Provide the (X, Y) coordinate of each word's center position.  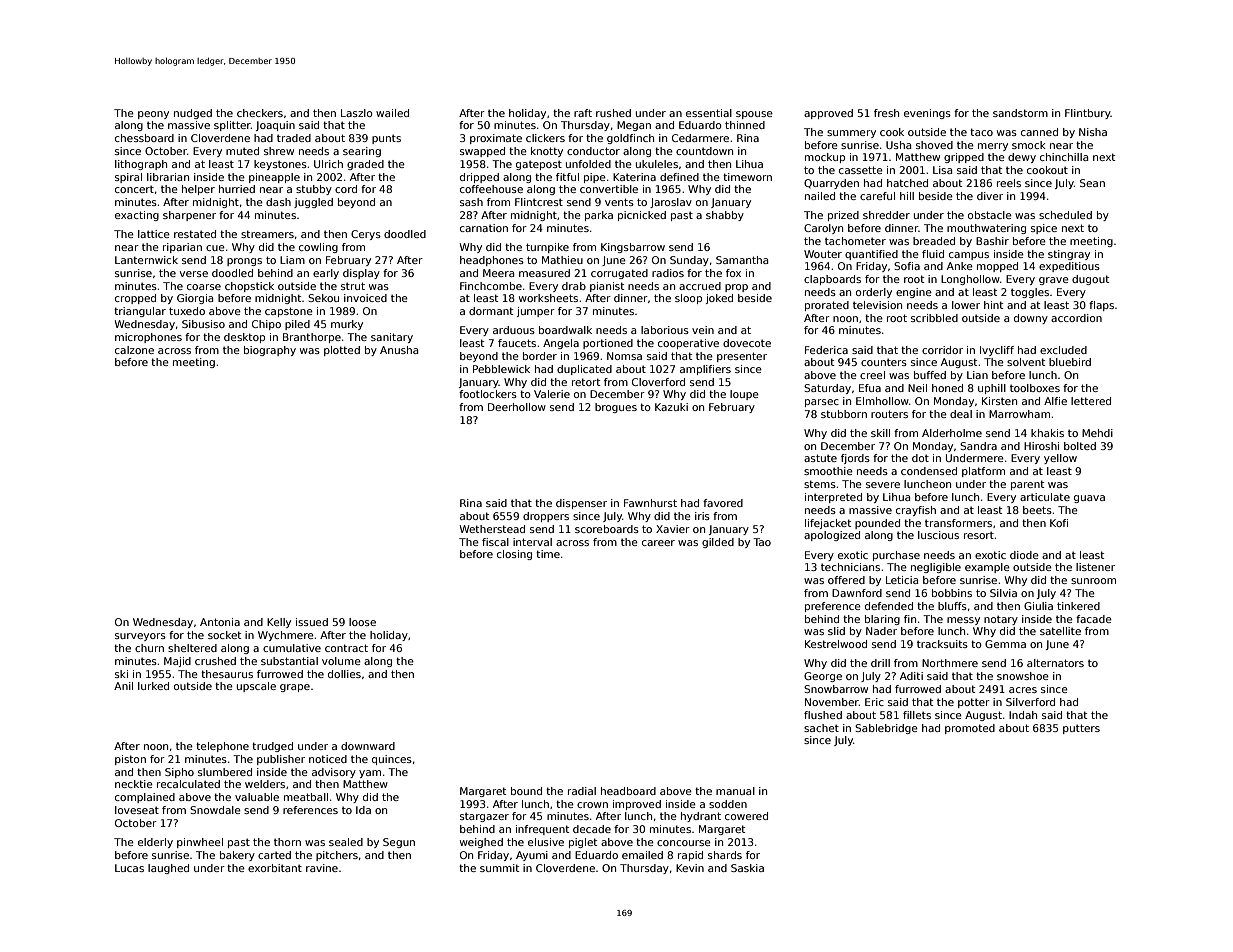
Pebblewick (501, 369)
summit (499, 868)
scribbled (934, 318)
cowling (318, 248)
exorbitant (275, 868)
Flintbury (1088, 114)
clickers (545, 138)
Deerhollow (517, 407)
